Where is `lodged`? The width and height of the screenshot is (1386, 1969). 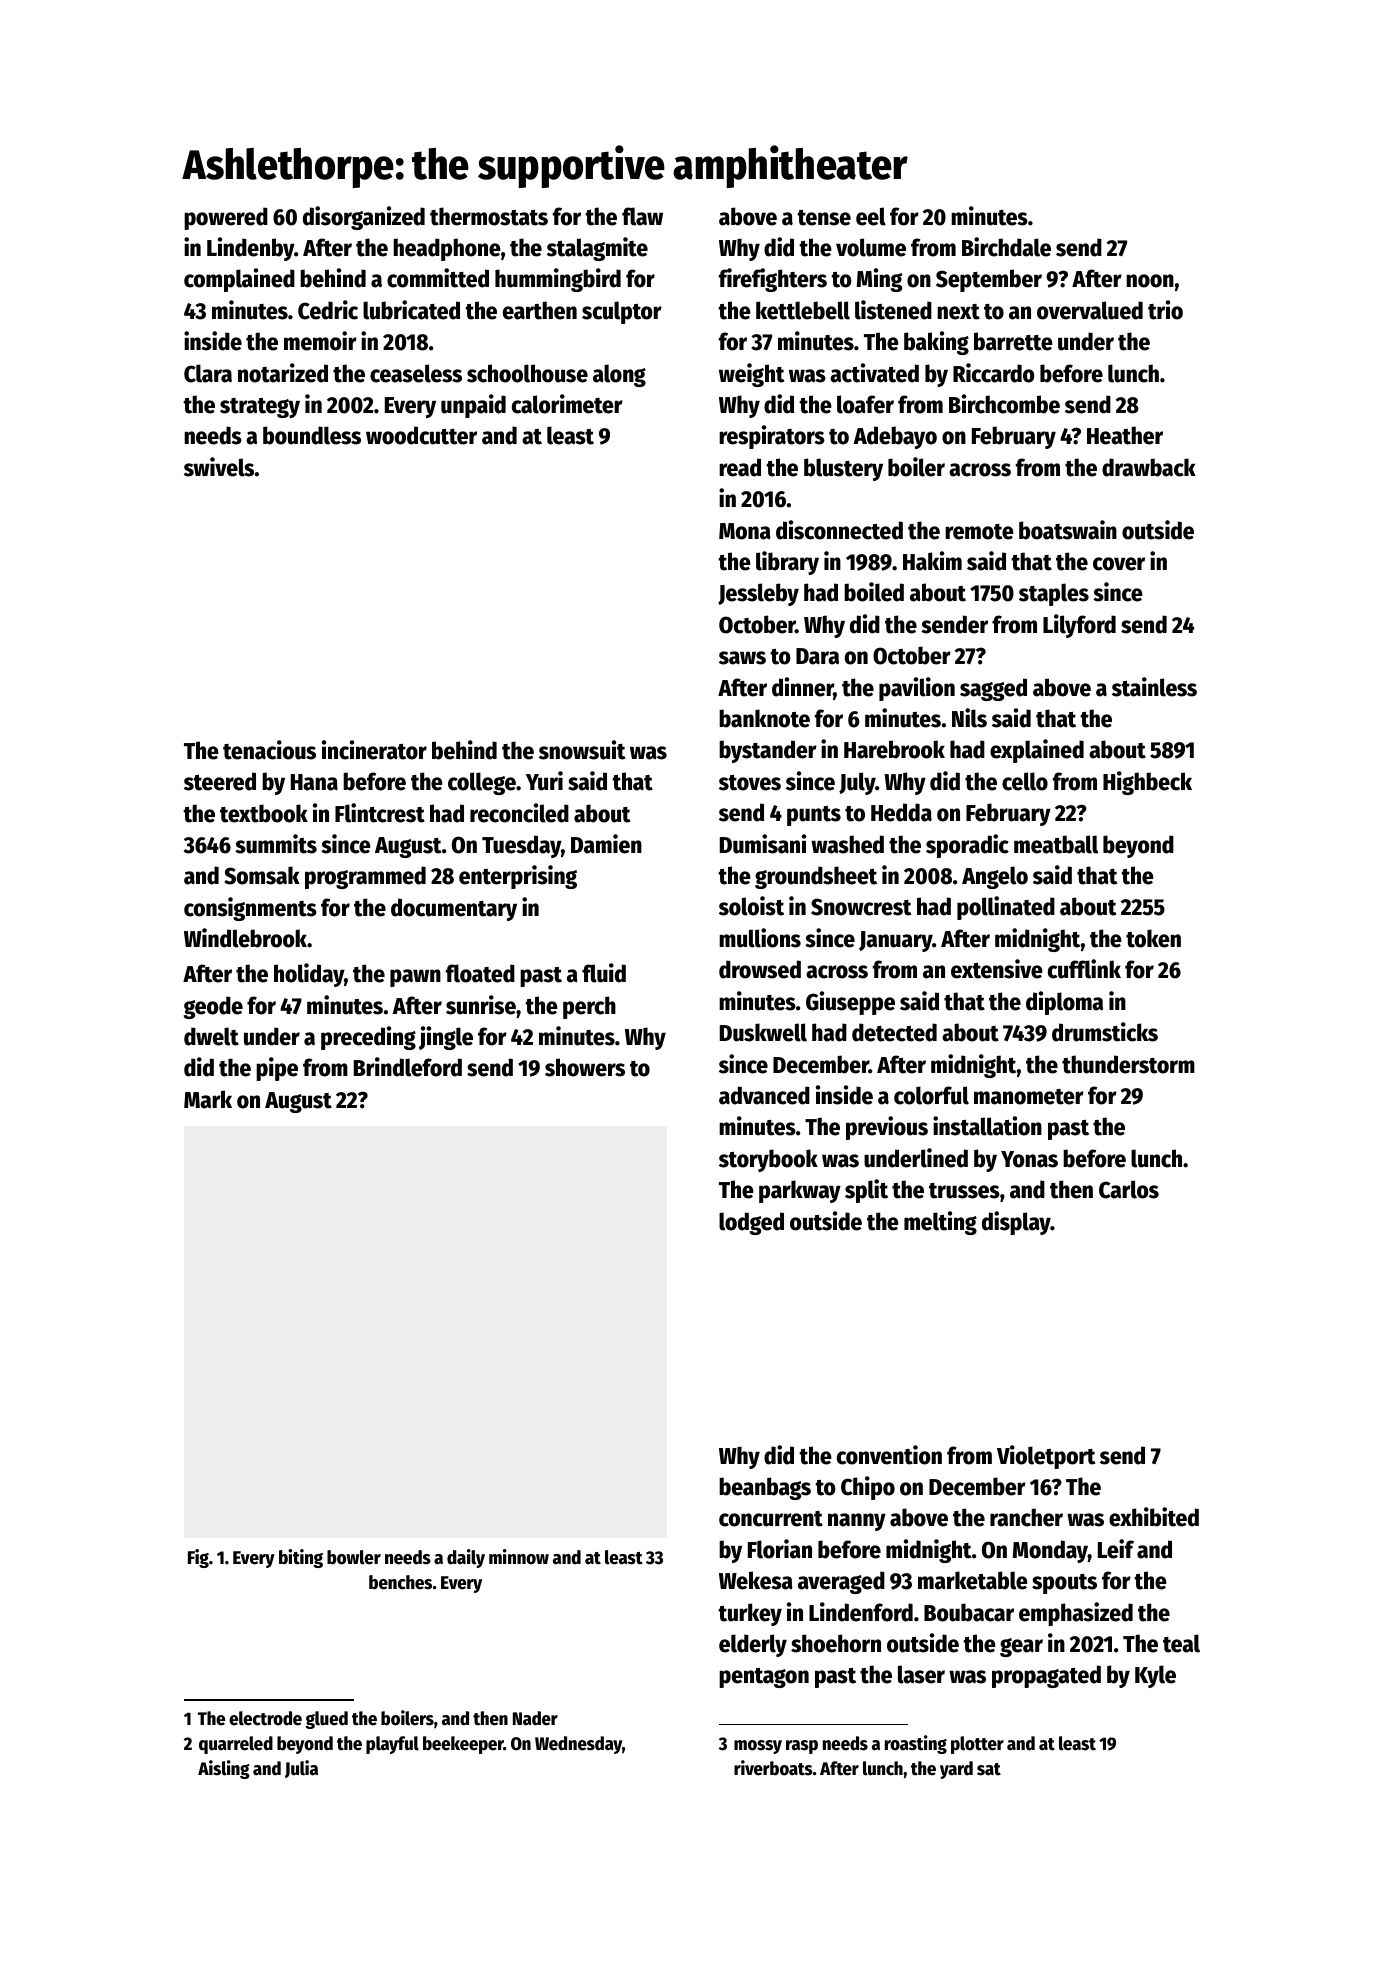
lodged is located at coordinates (751, 1223).
